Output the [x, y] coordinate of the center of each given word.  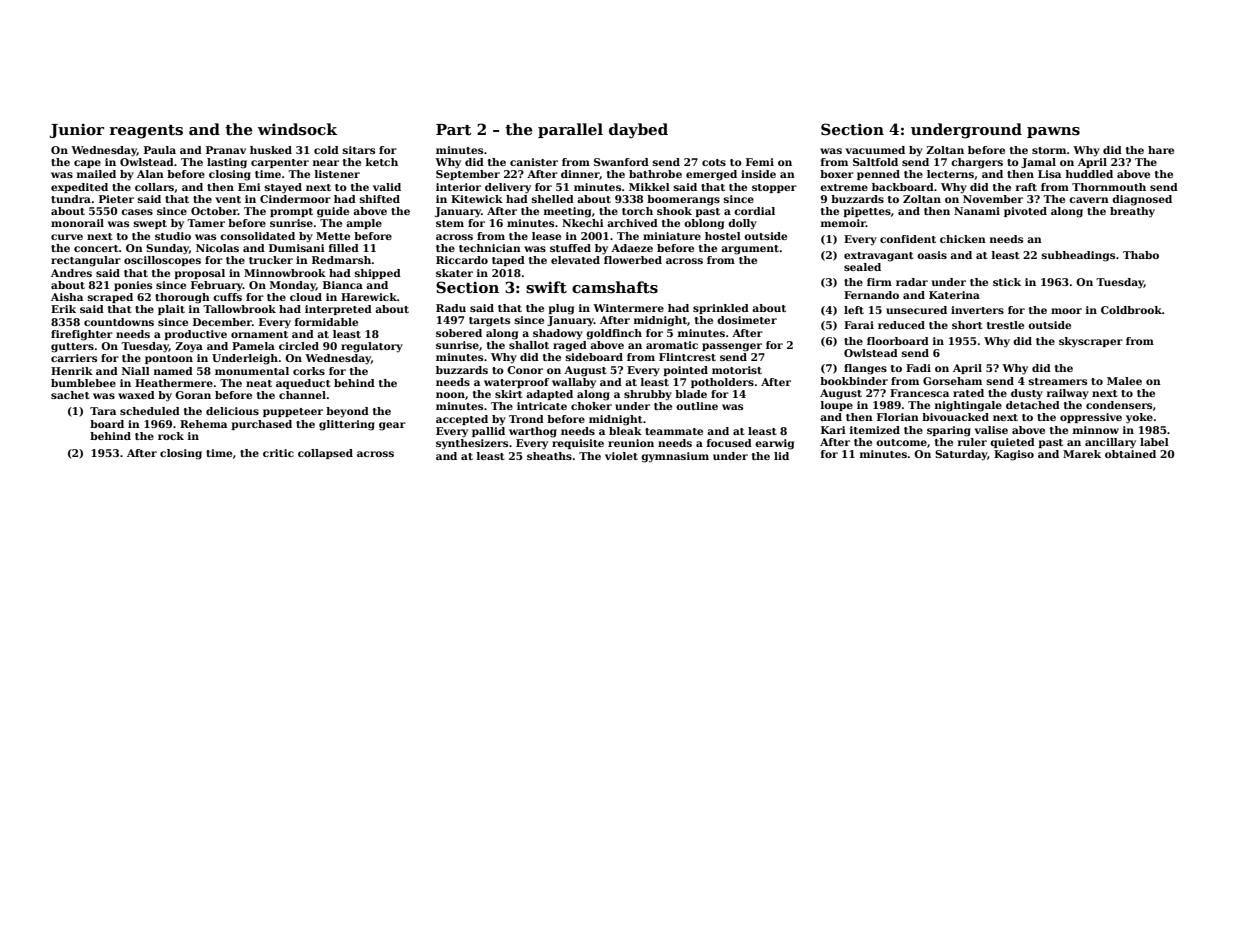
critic [278, 453]
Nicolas [217, 248]
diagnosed [1142, 200]
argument [750, 250]
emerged [711, 175]
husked [271, 150]
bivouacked [955, 417]
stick [1007, 282]
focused [729, 443]
